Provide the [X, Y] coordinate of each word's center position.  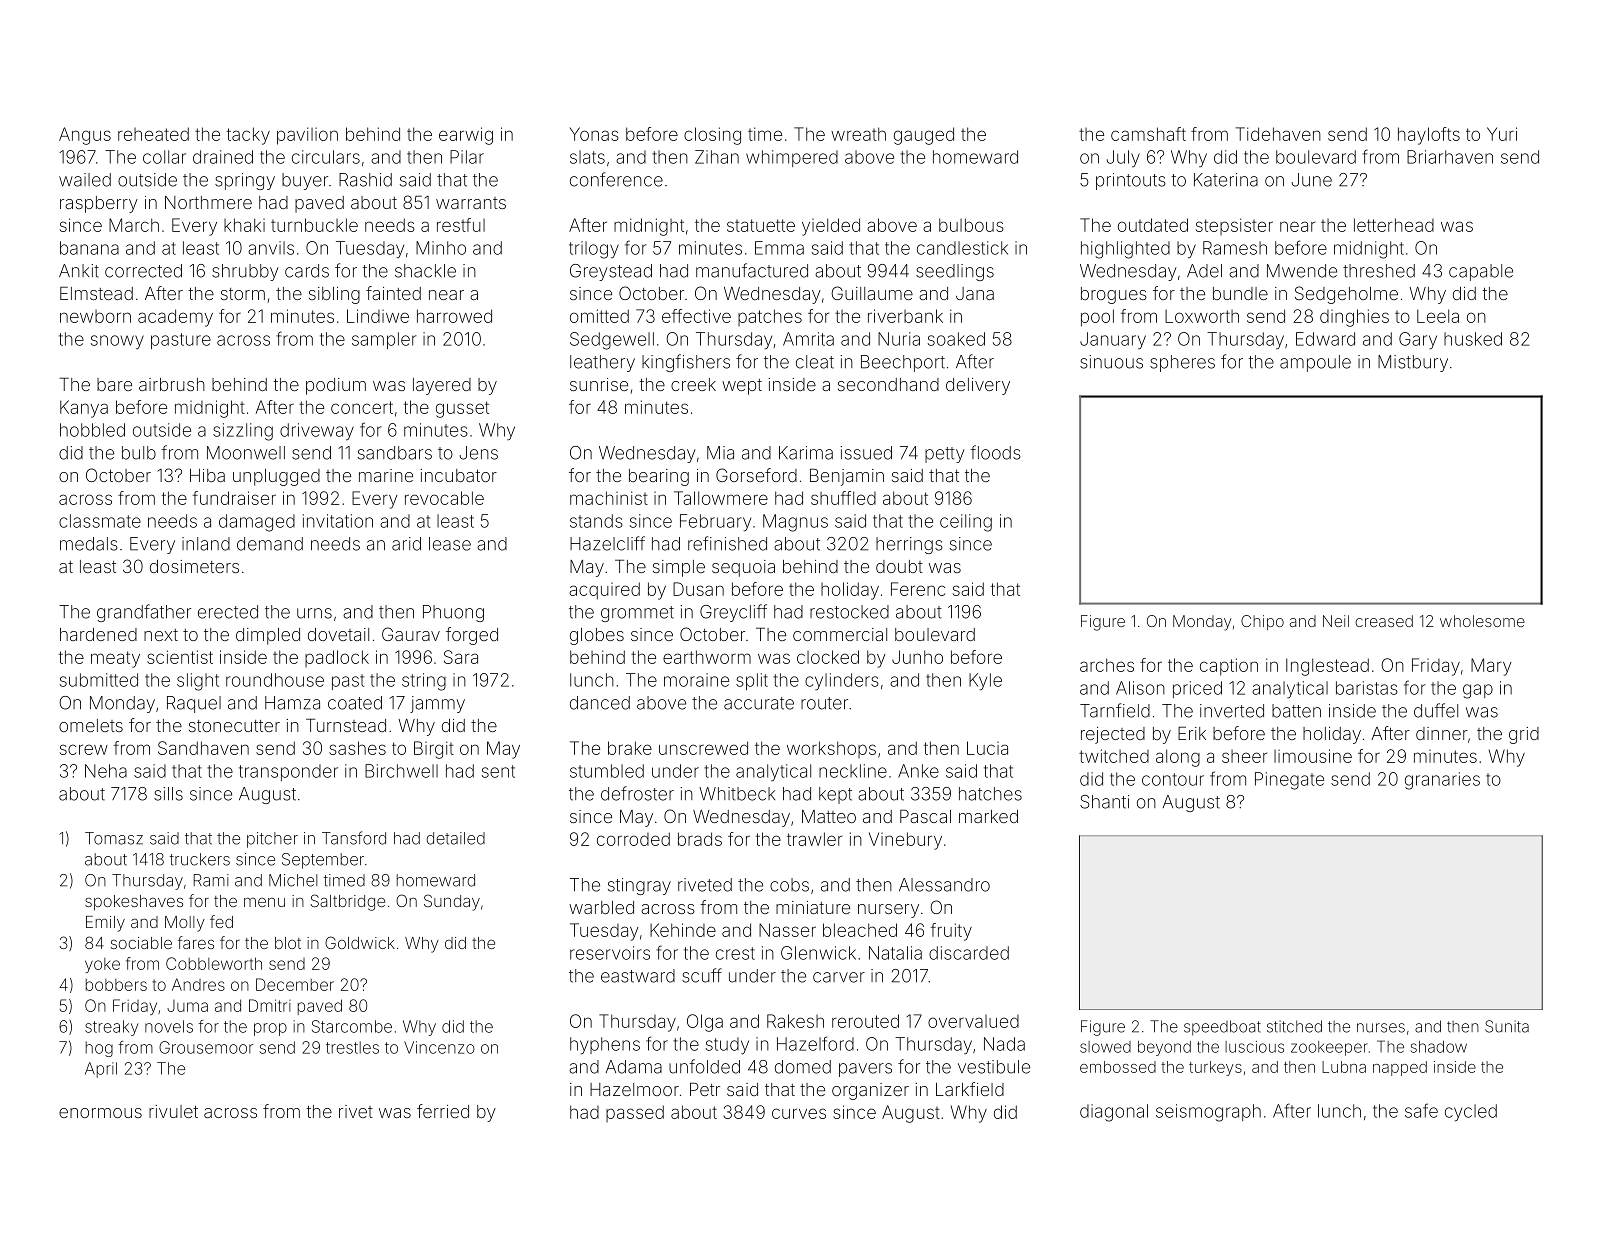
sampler [384, 340]
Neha [106, 771]
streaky [112, 1028]
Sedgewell [612, 341]
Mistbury [1413, 363]
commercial [840, 634]
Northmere [208, 202]
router [824, 703]
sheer [1244, 756]
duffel [1436, 710]
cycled [1471, 1113]
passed [635, 1113]
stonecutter [234, 726]
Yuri [1502, 134]
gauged [924, 136]
